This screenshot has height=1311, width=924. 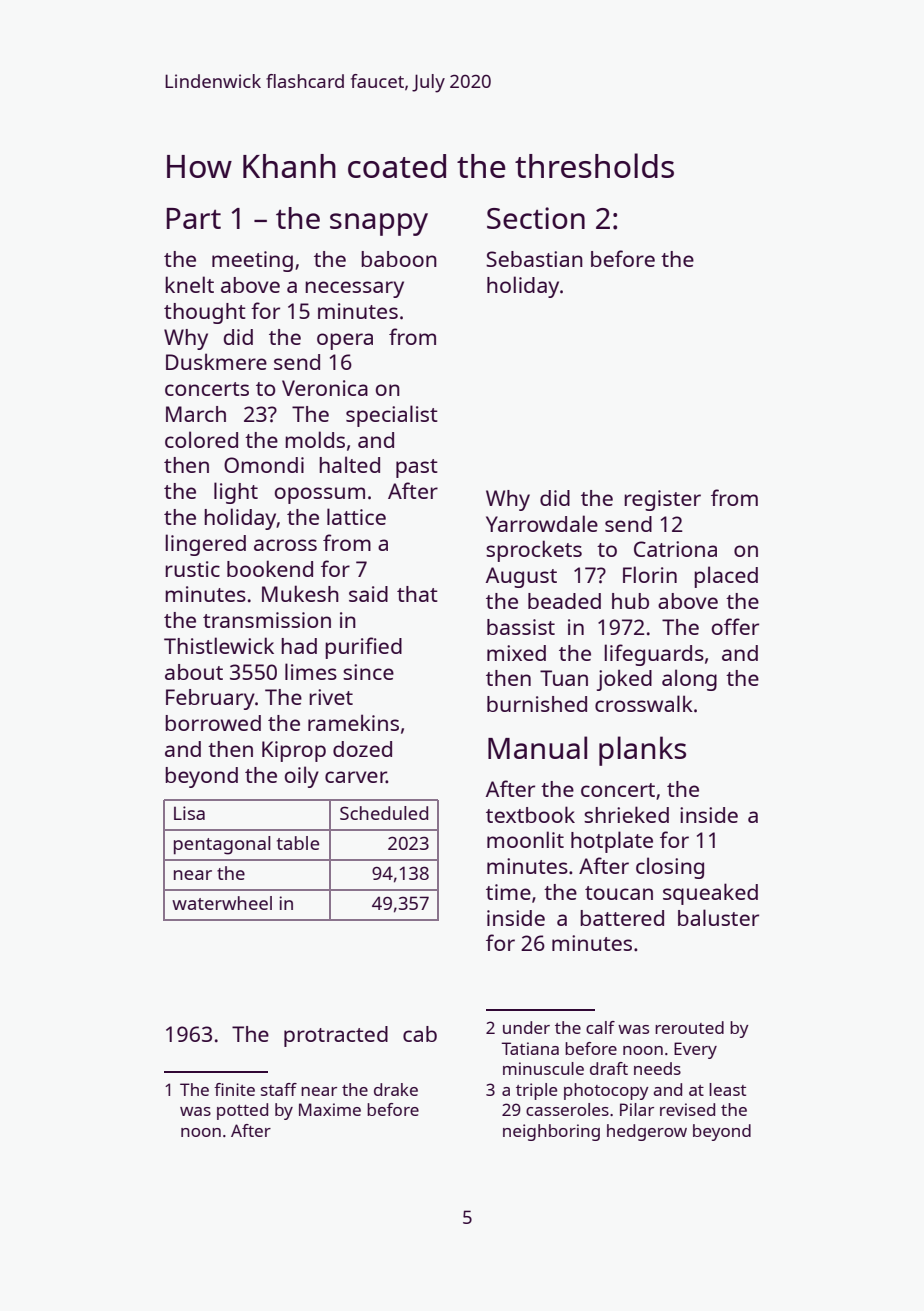 What do you see at coordinates (642, 751) in the screenshot?
I see `planks` at bounding box center [642, 751].
